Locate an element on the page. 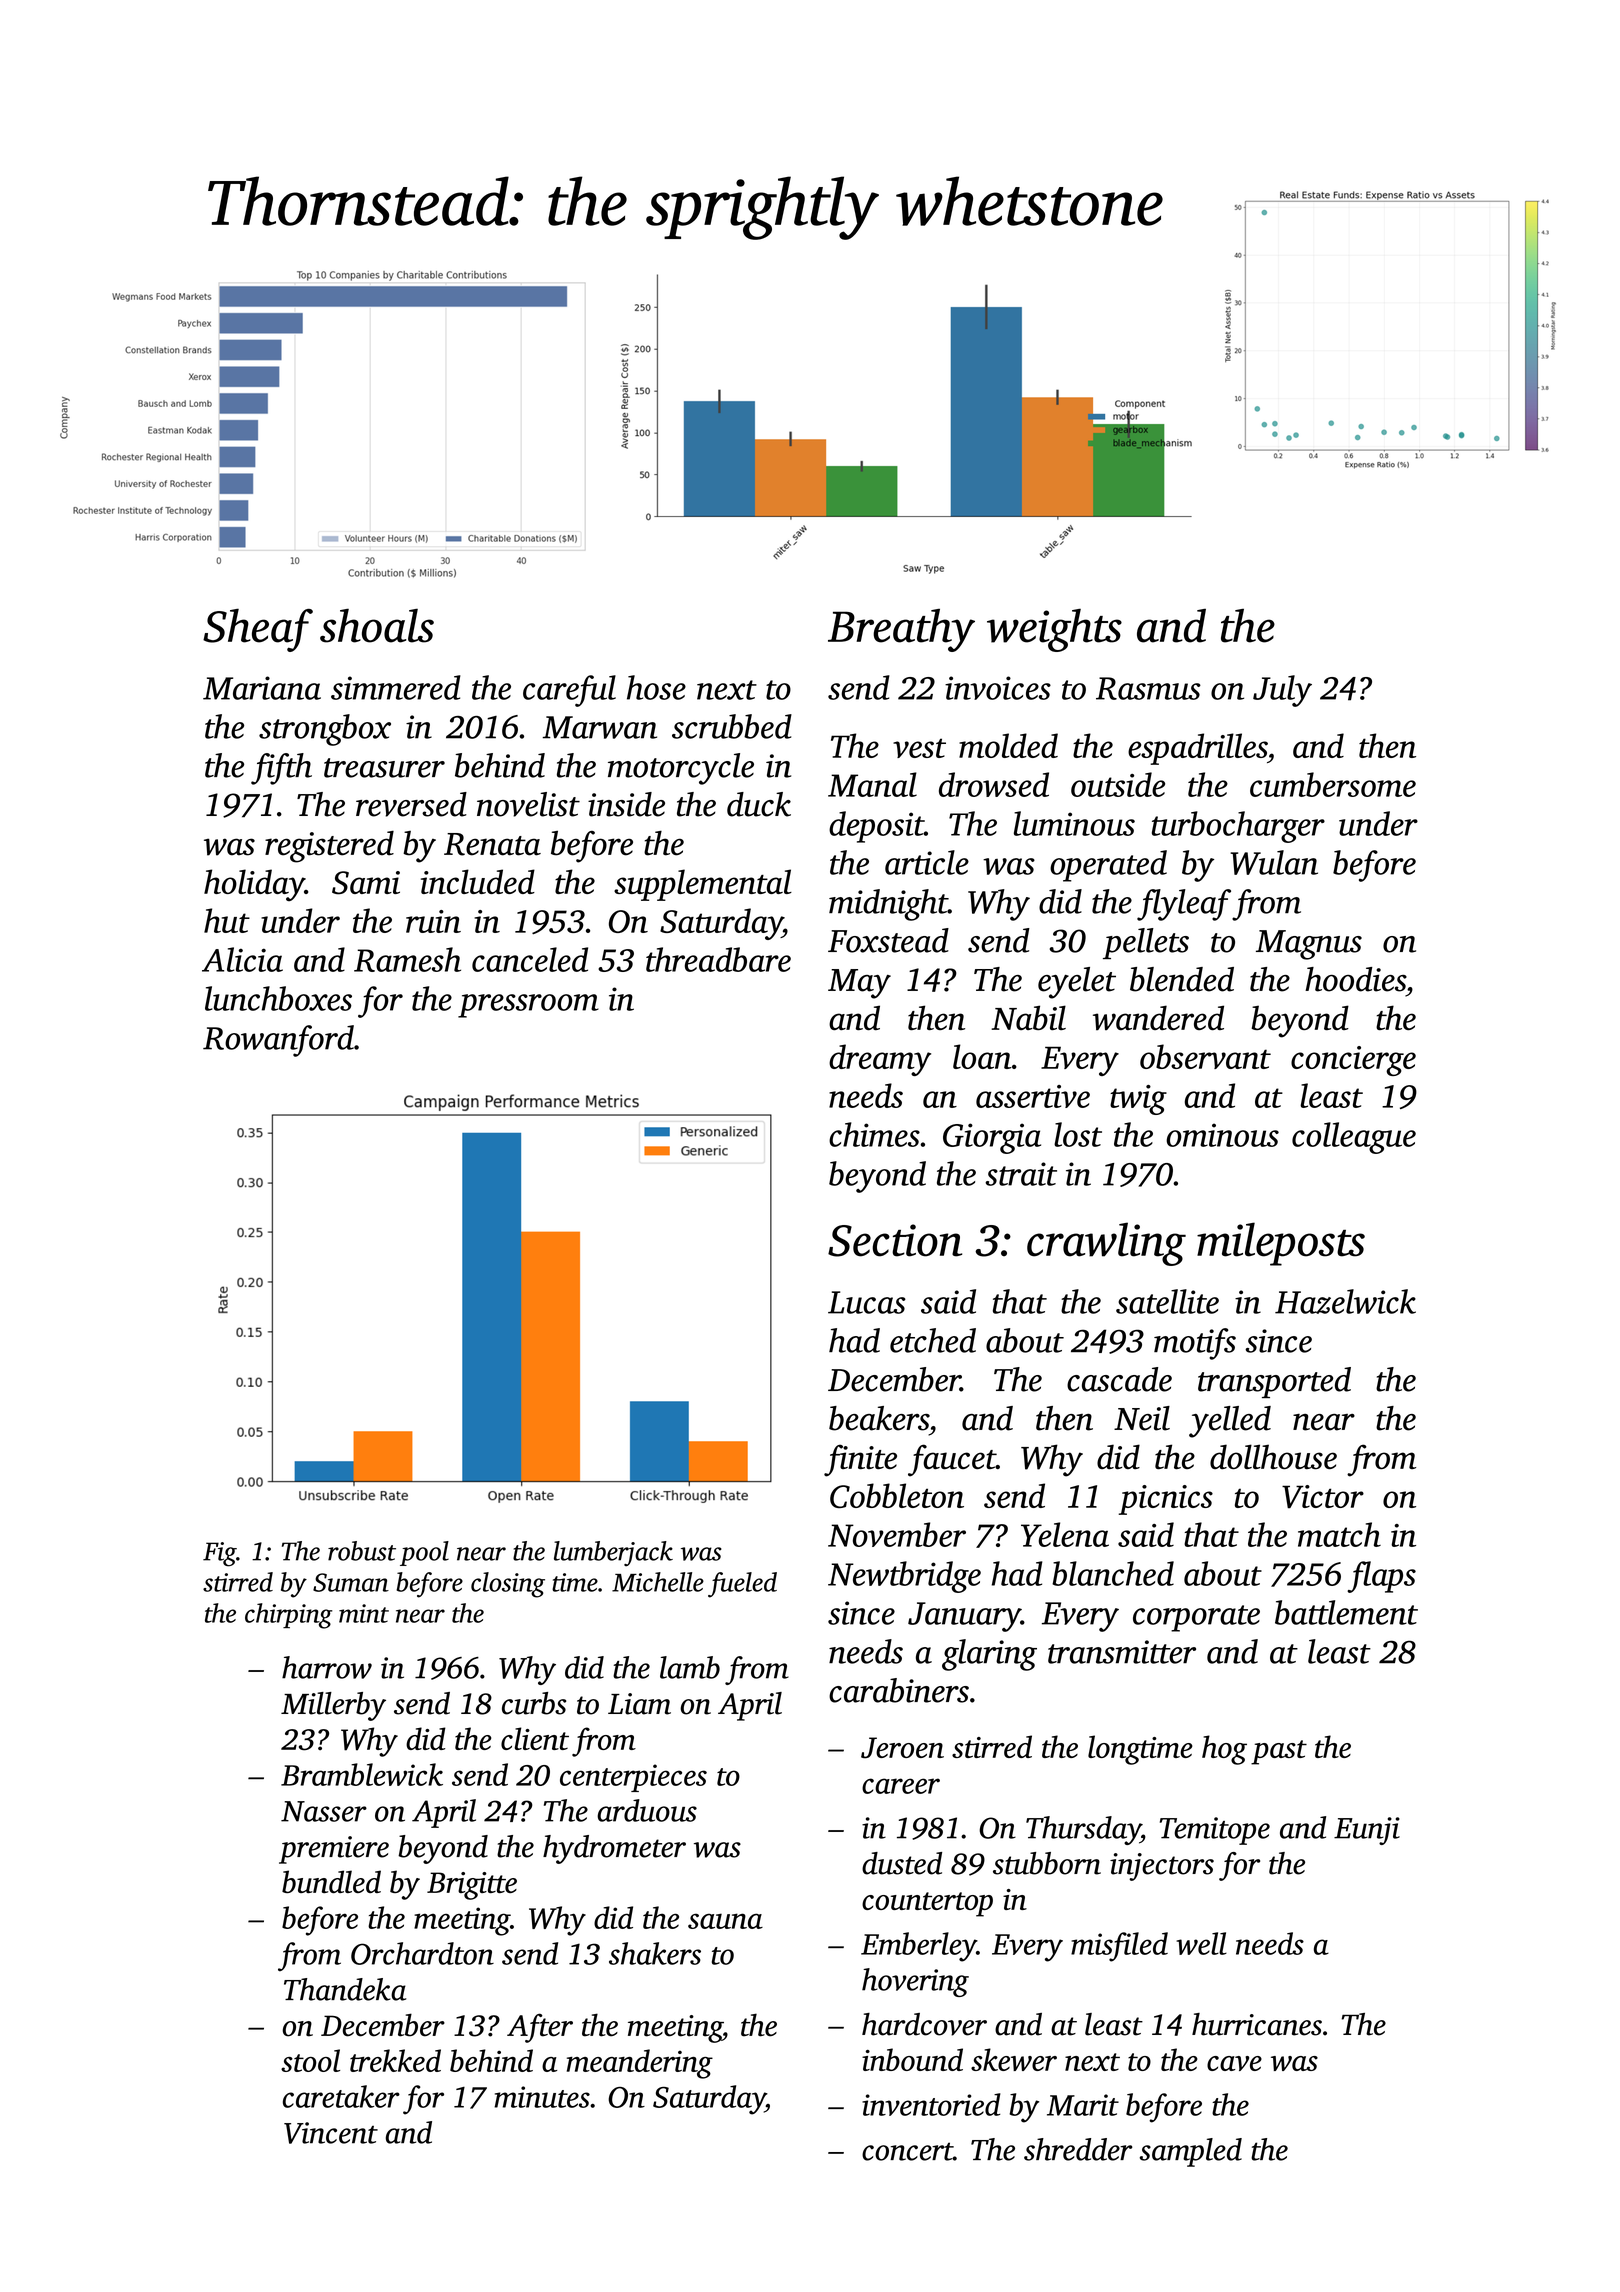 This page has height=2292, width=1620. simmered is located at coordinates (396, 687).
